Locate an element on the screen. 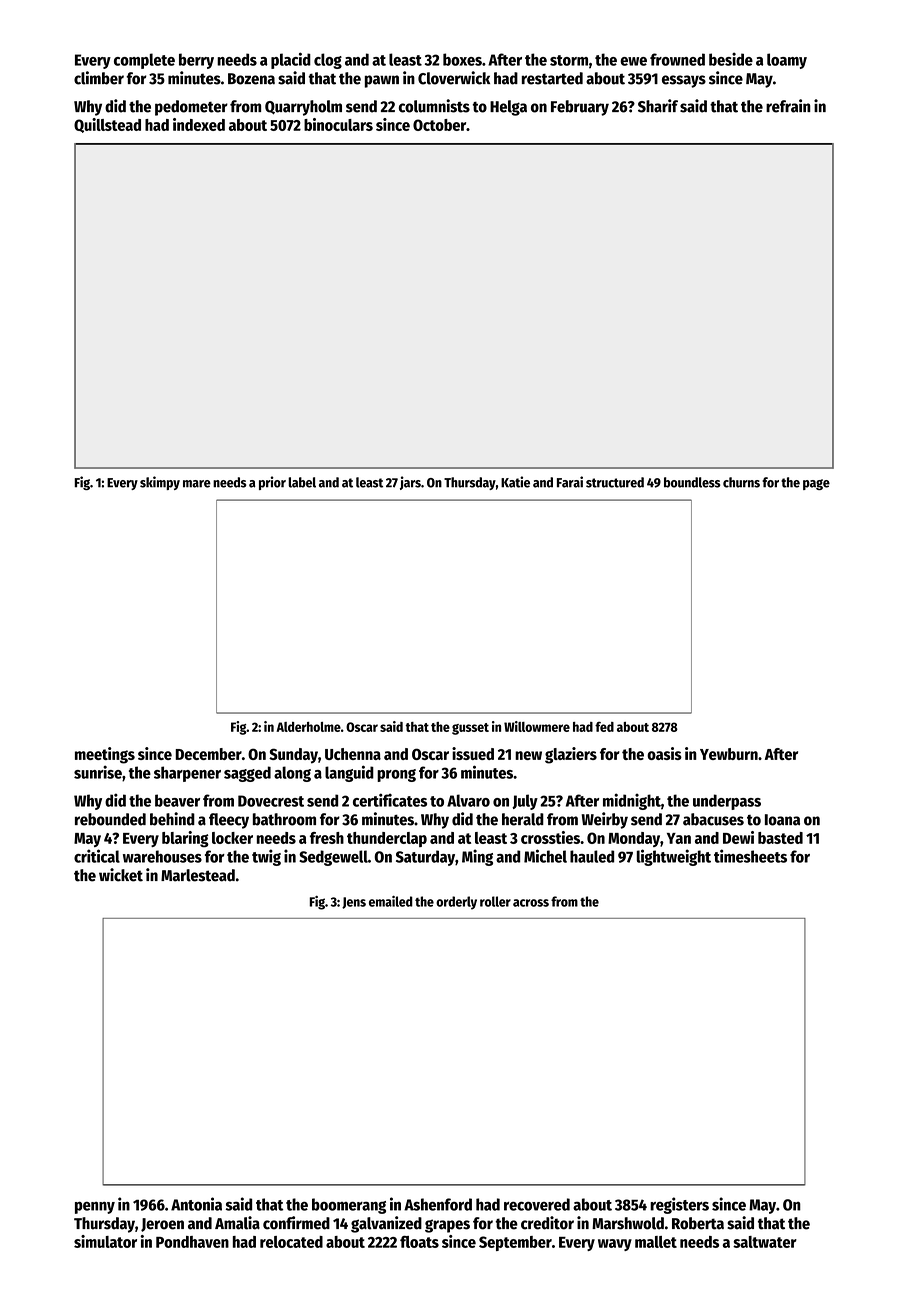 Image resolution: width=908 pixels, height=1316 pixels. Pondhaven is located at coordinates (192, 1242).
